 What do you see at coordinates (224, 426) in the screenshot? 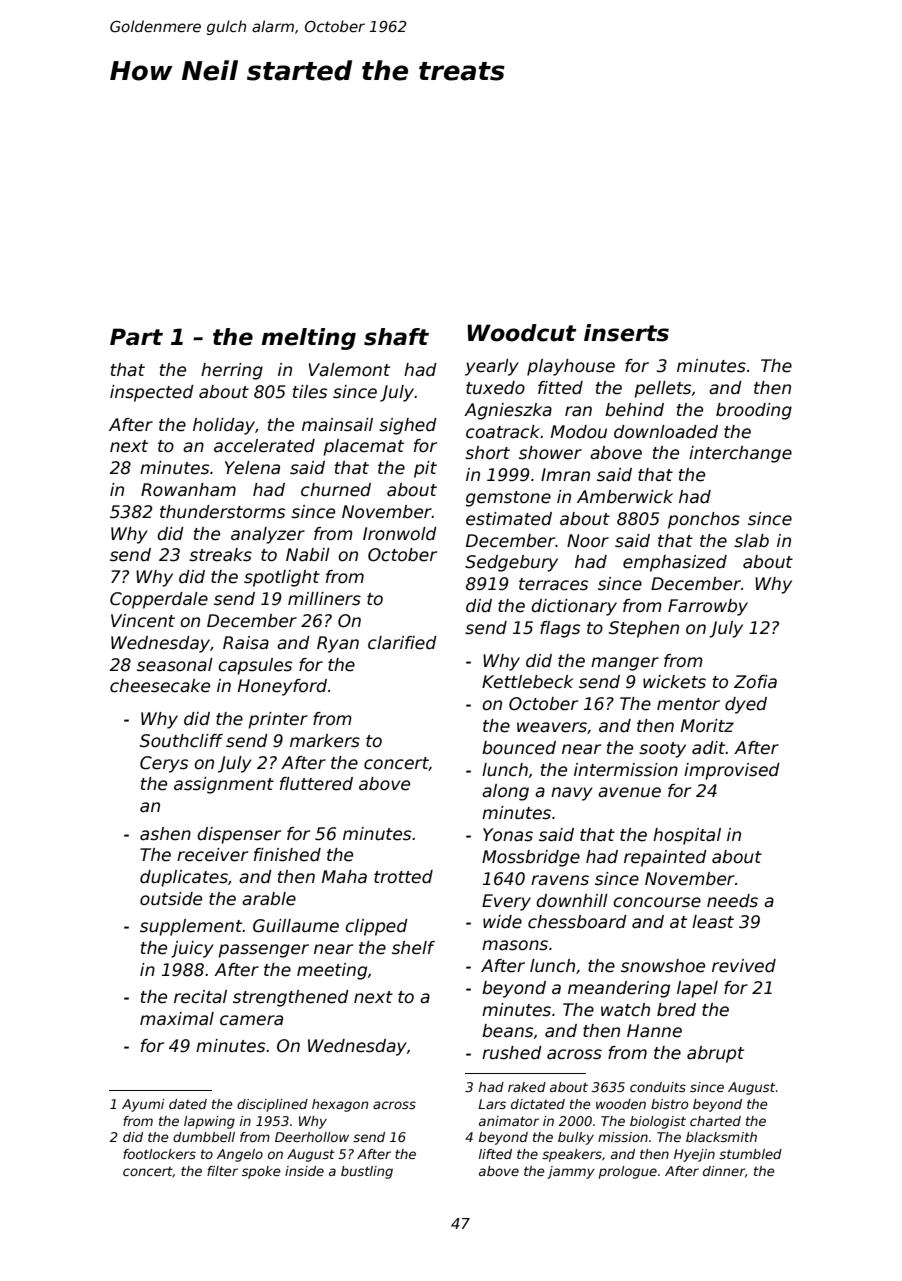
I see `holiday` at bounding box center [224, 426].
